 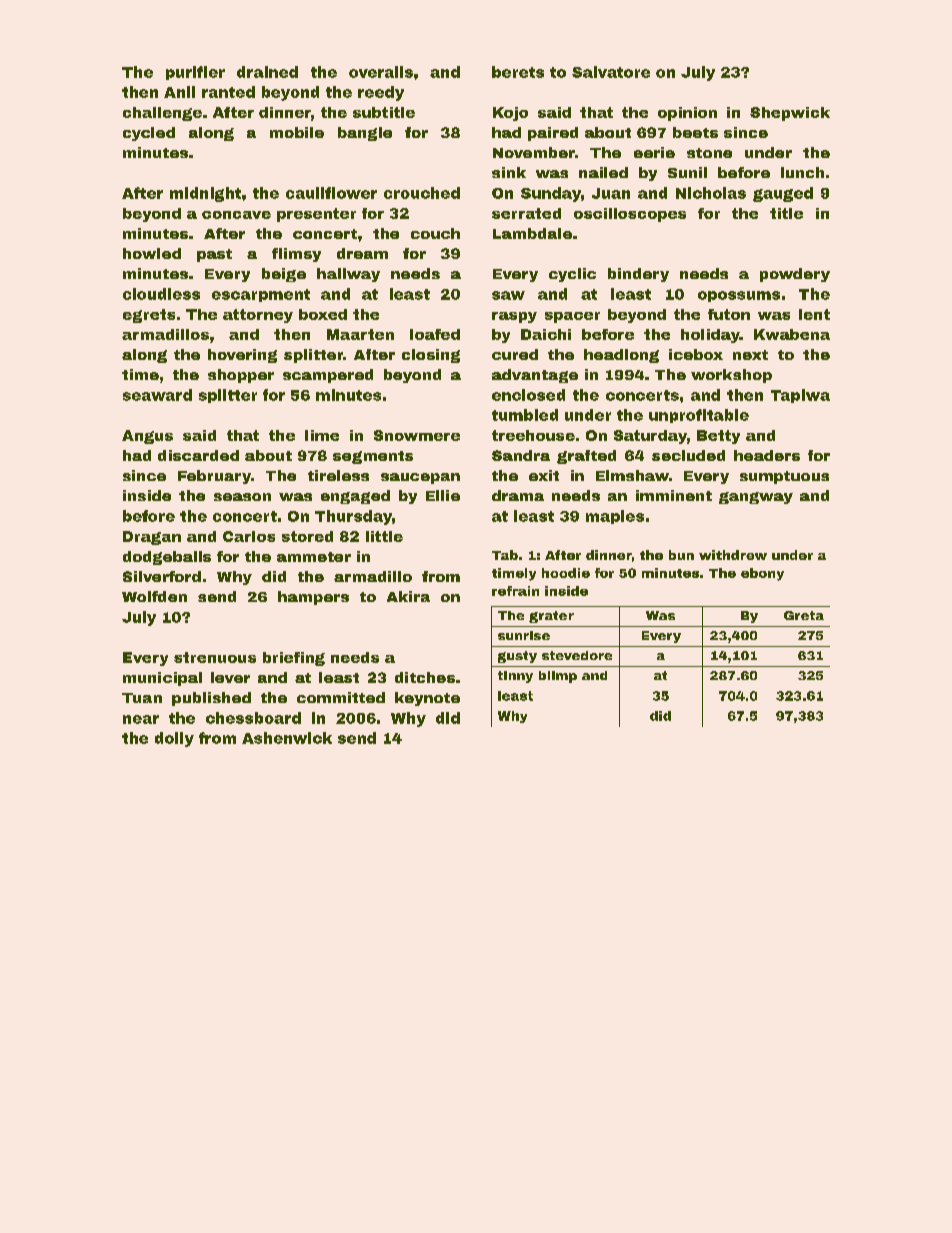 I want to click on withdrew, so click(x=733, y=555).
